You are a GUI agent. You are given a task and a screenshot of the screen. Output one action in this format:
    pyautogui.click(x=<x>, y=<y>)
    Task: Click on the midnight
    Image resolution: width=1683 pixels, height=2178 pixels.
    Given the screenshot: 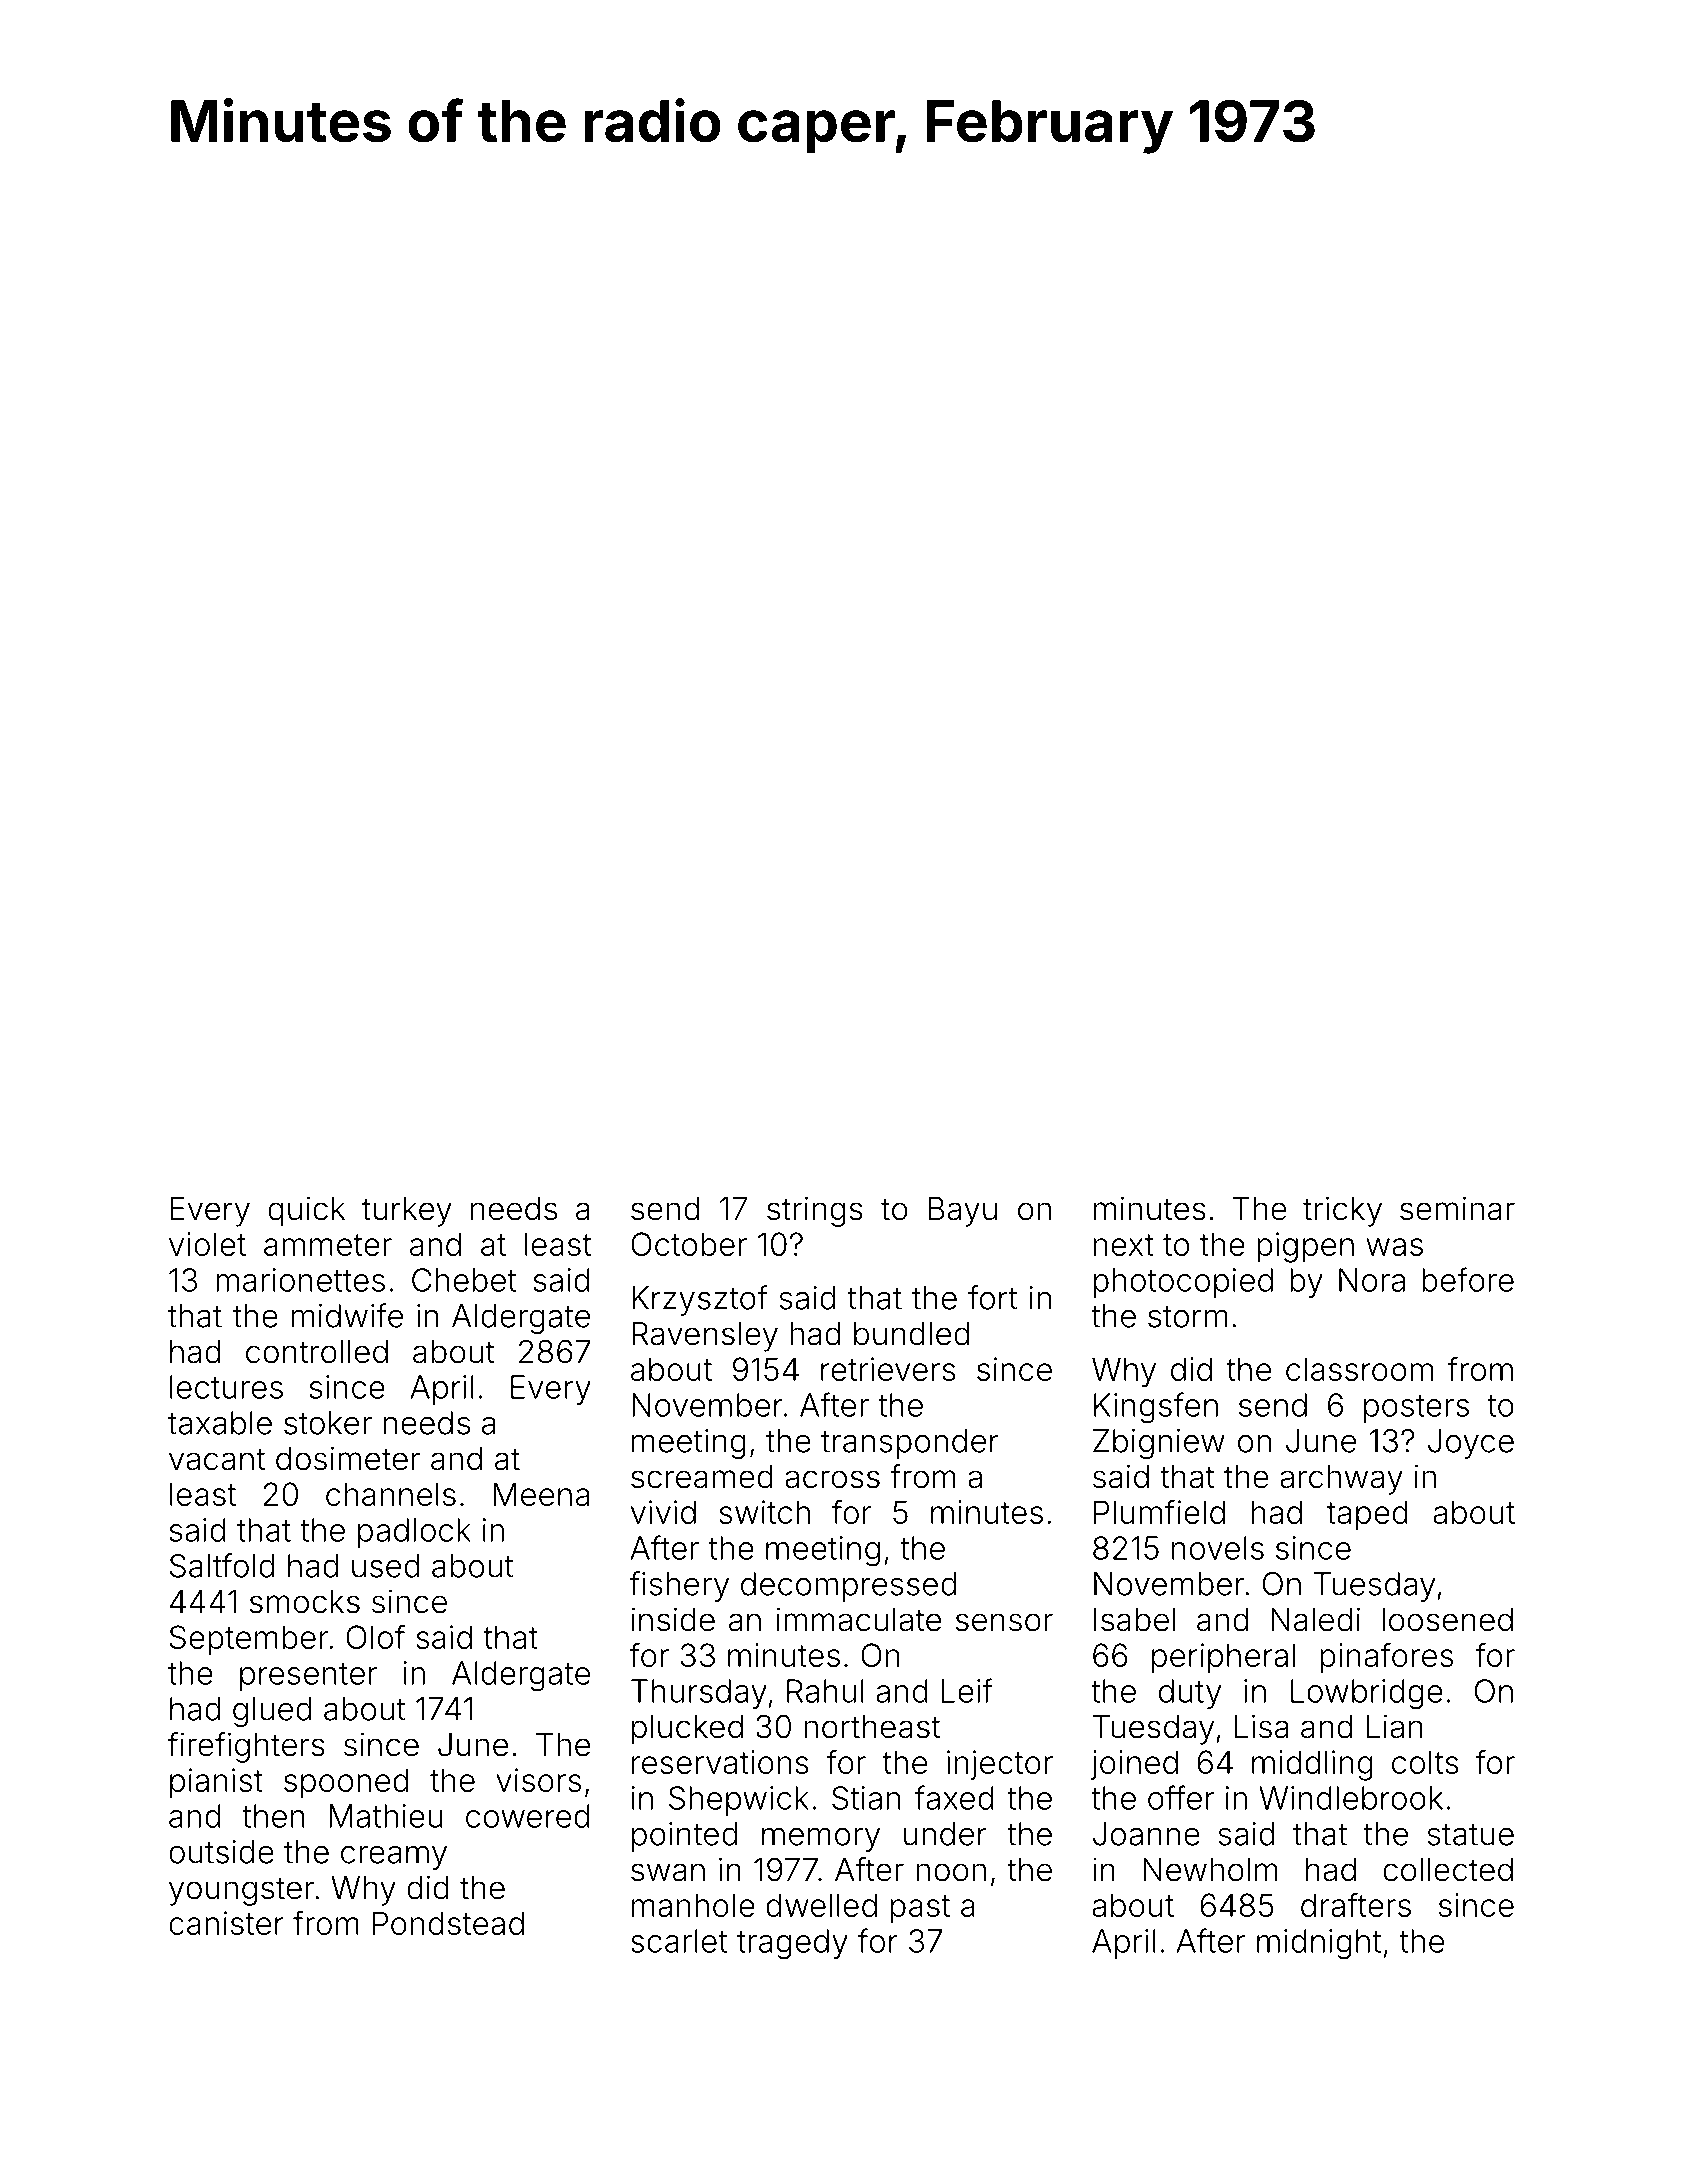 What is the action you would take?
    pyautogui.click(x=1319, y=1944)
